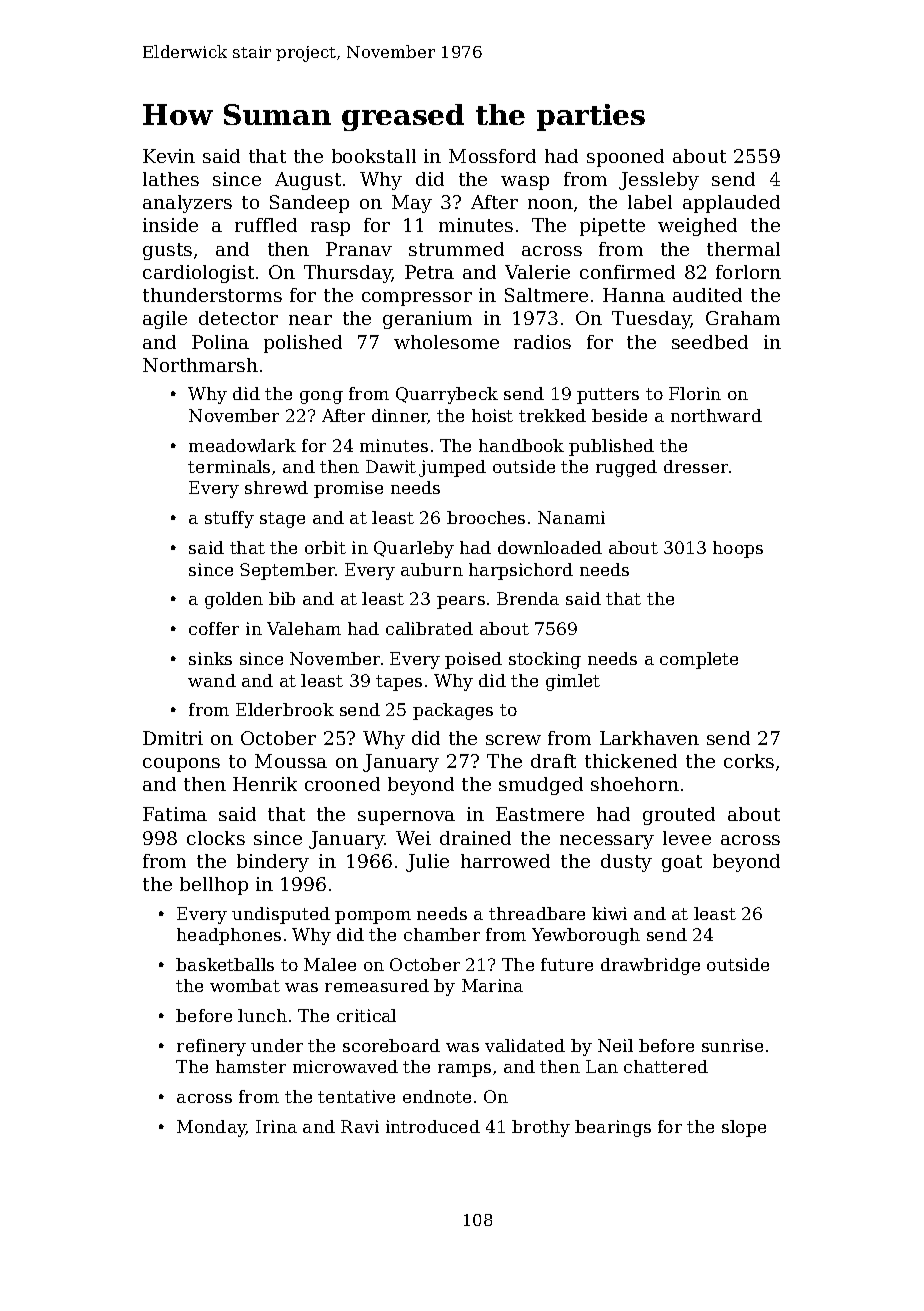  What do you see at coordinates (738, 549) in the screenshot?
I see `hoops` at bounding box center [738, 549].
